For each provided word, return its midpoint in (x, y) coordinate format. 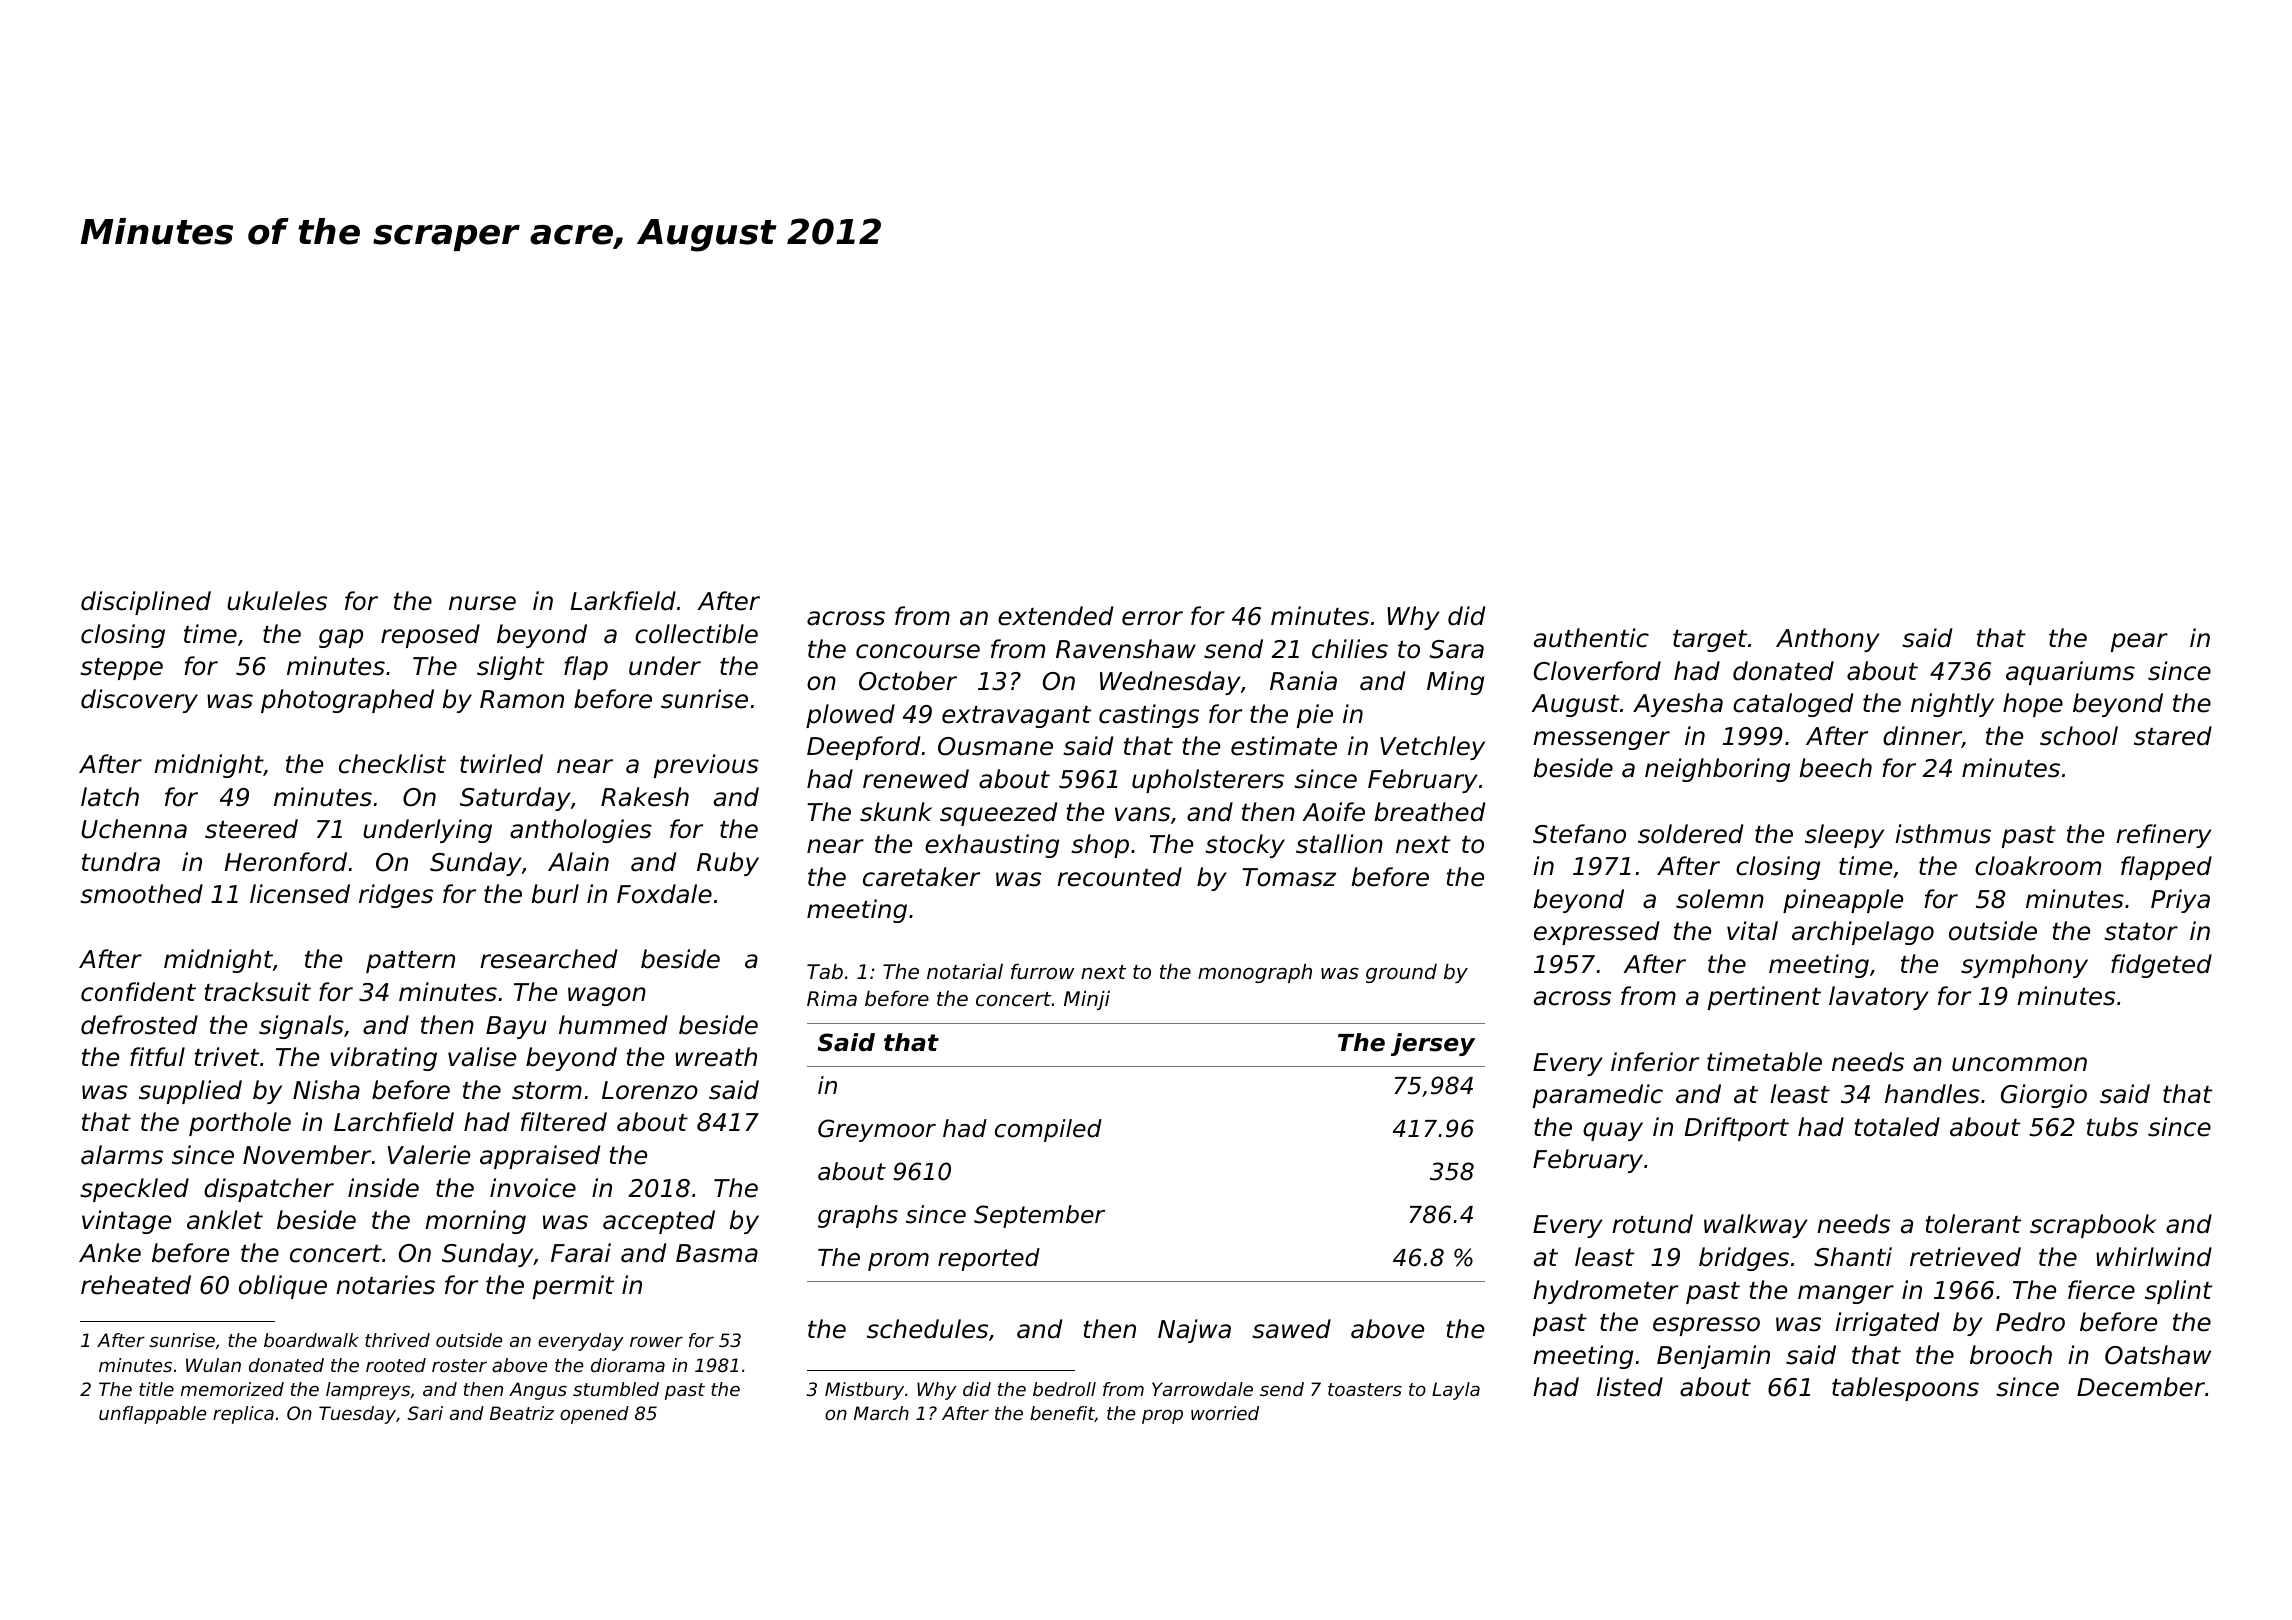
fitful (157, 1057)
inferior (1655, 1062)
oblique (283, 1287)
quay (1613, 1131)
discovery (139, 701)
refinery (2164, 836)
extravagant (1016, 717)
